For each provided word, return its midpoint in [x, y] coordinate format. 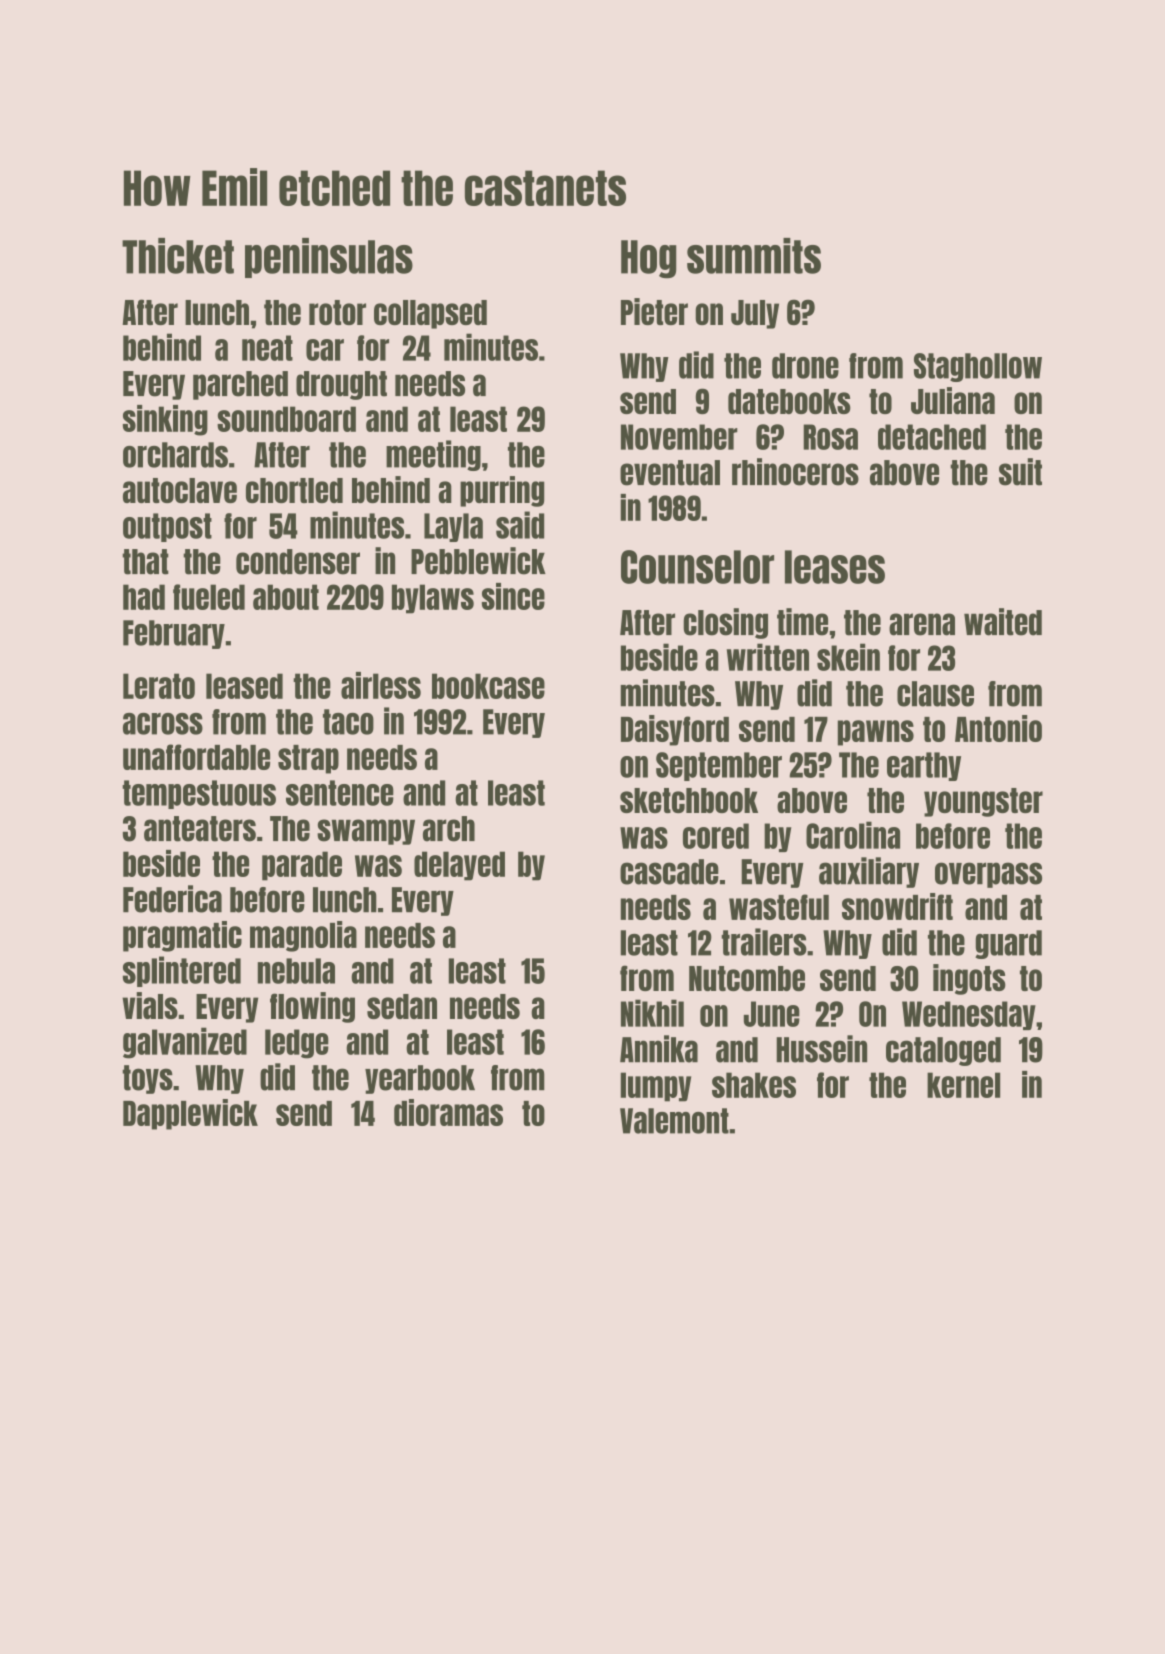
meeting [433, 455]
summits [754, 256]
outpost [167, 527]
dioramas [448, 1112]
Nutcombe [747, 978]
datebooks [789, 401]
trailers [764, 942]
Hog [648, 259]
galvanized [185, 1043]
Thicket [178, 256]
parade [302, 866]
